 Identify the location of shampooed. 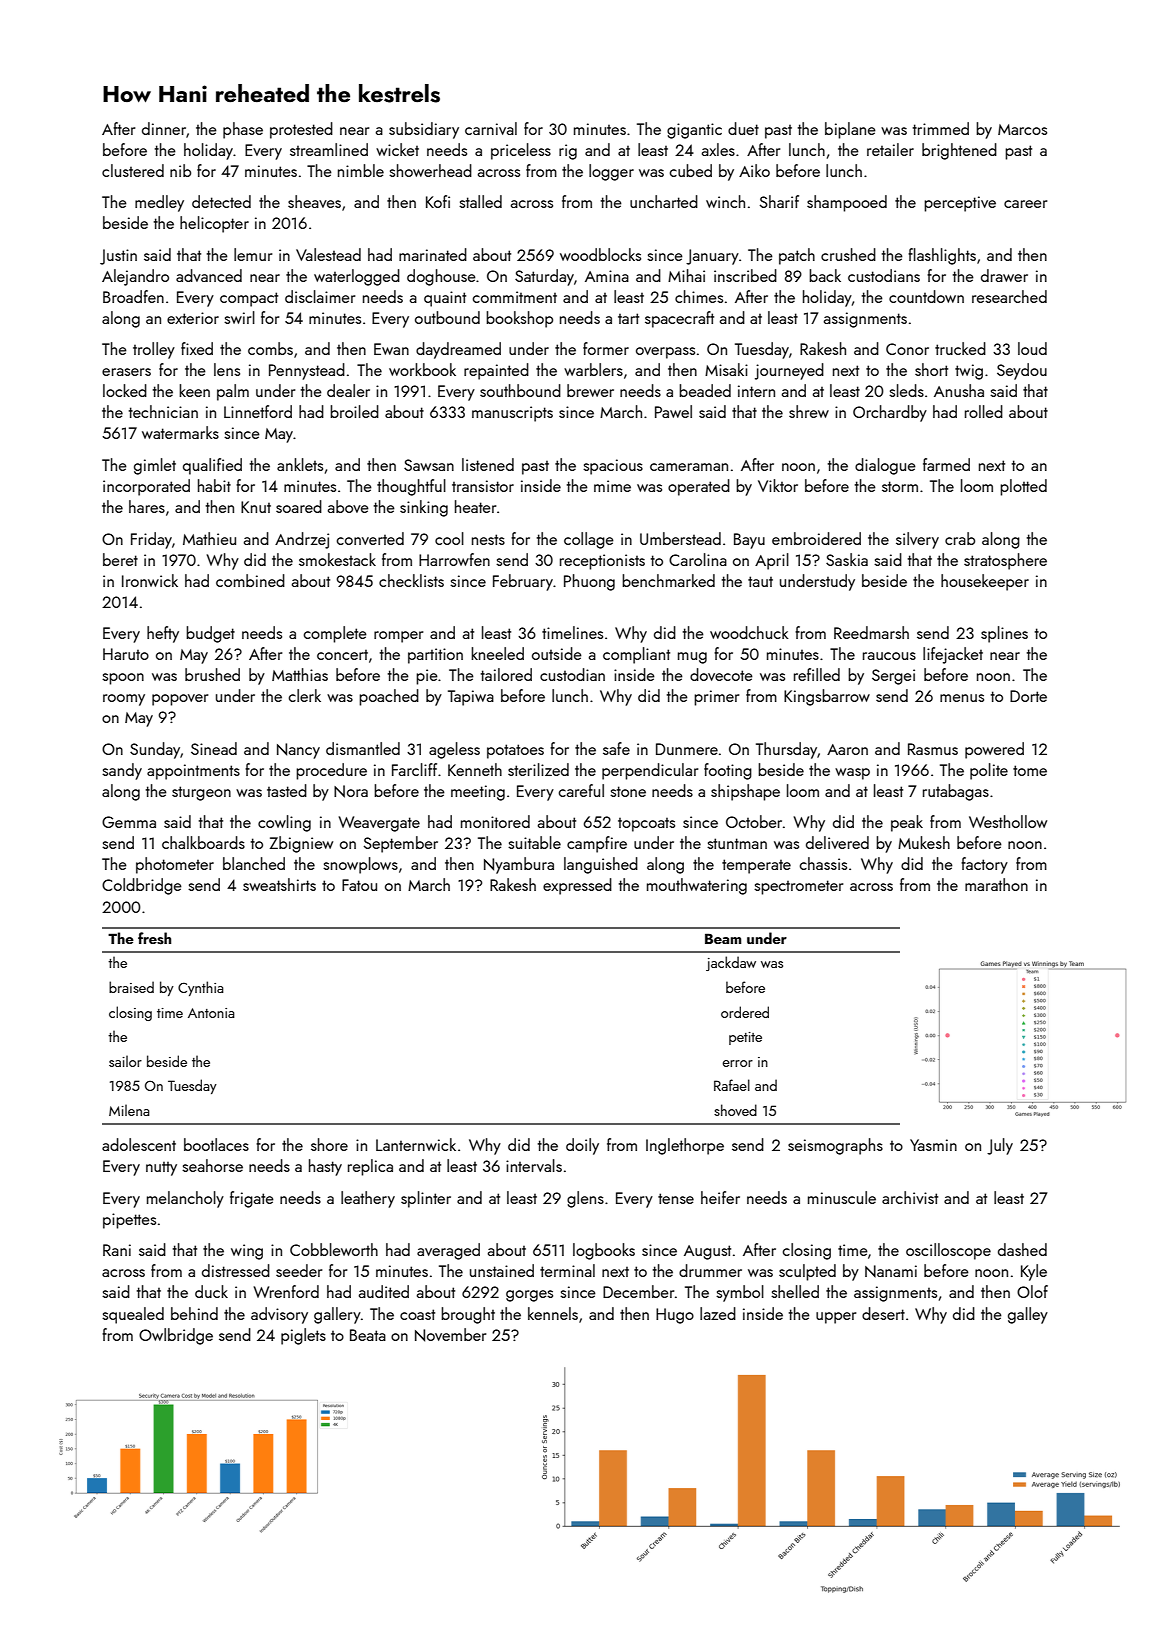
(847, 203).
